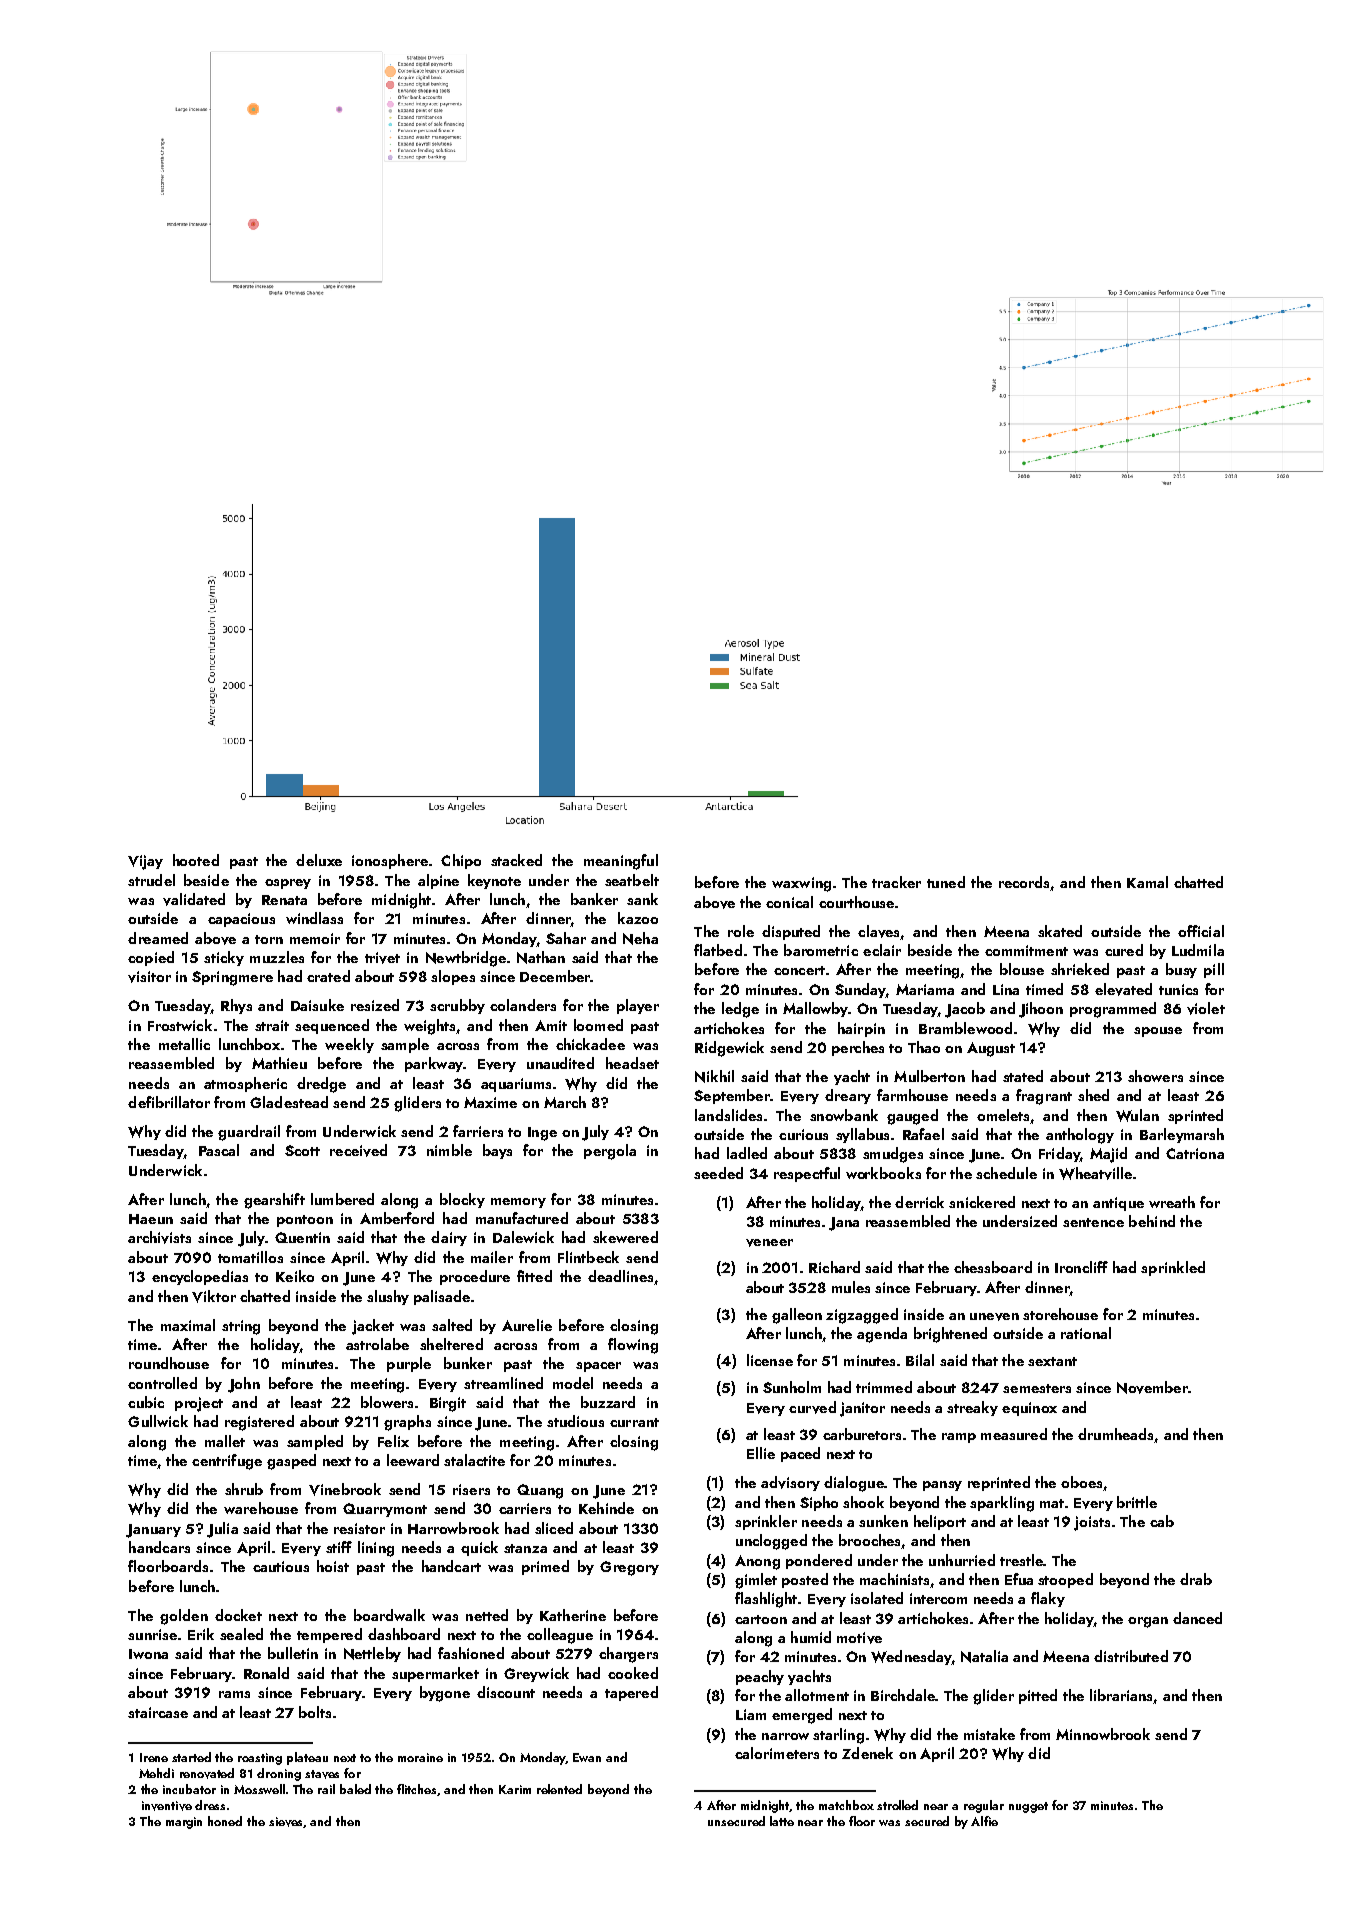 This screenshot has width=1353, height=1913. What do you see at coordinates (154, 1757) in the screenshot?
I see `Irene` at bounding box center [154, 1757].
